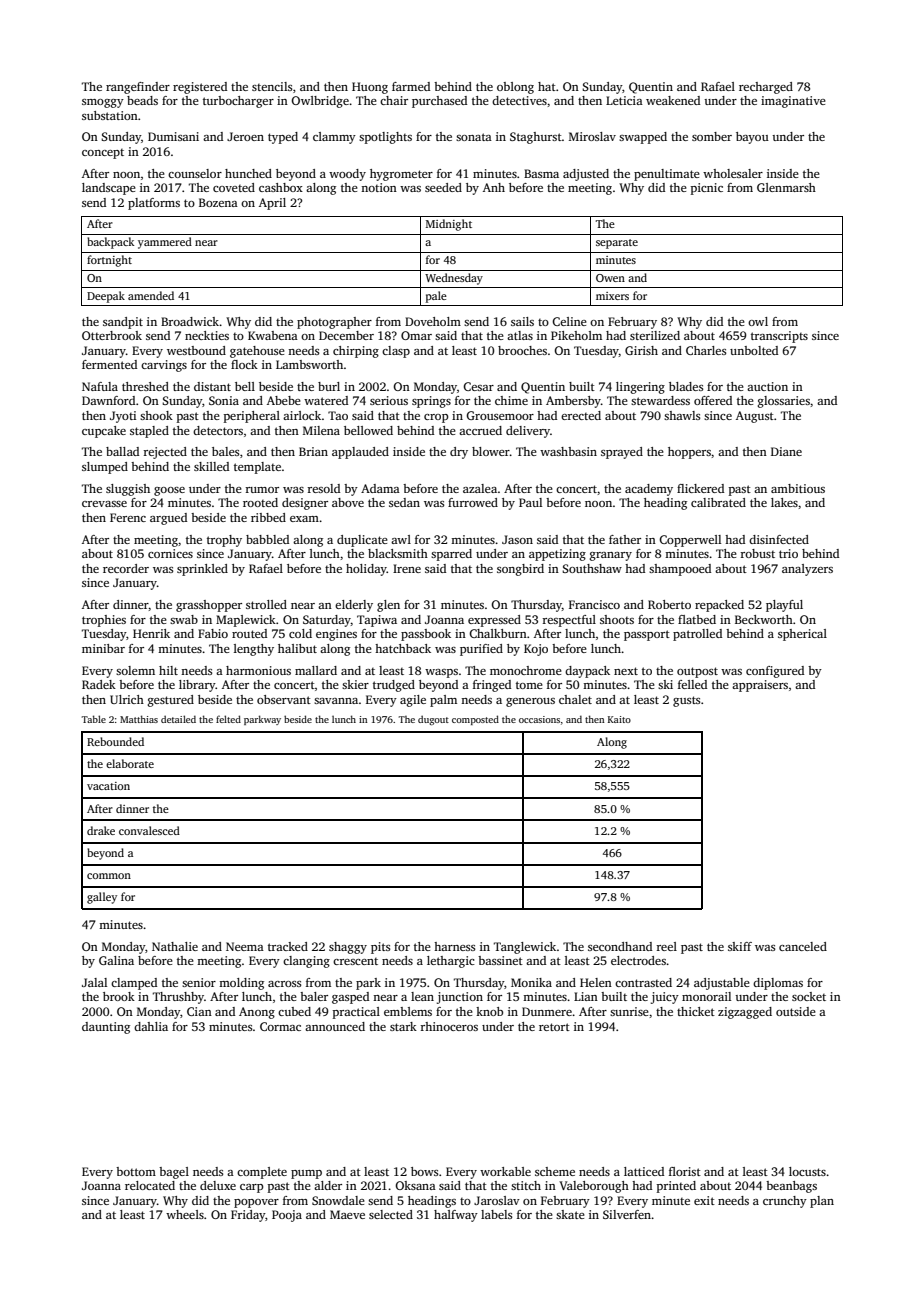 Image resolution: width=924 pixels, height=1308 pixels. I want to click on retort, so click(554, 1027).
